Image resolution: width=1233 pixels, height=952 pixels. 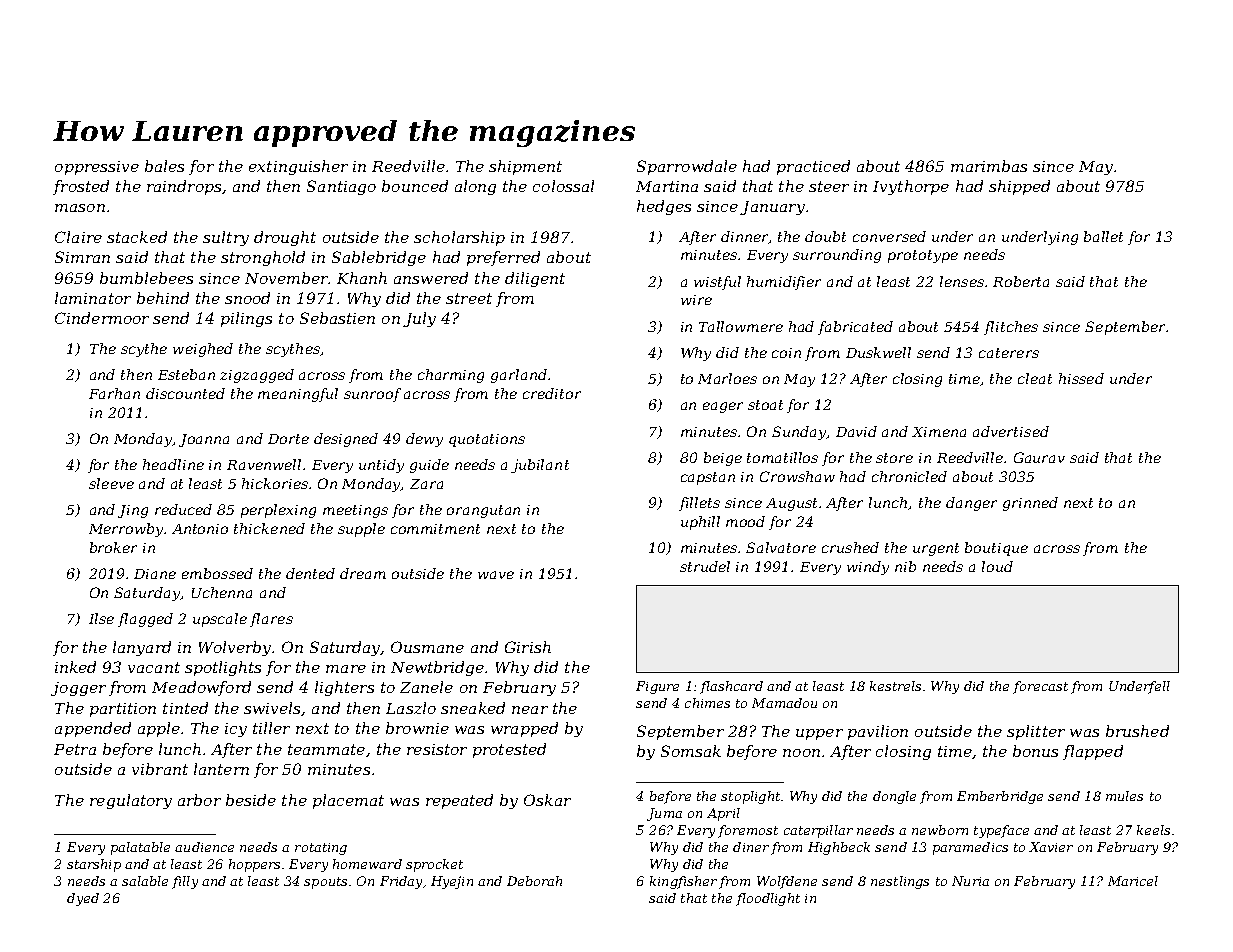 I want to click on doubt, so click(x=825, y=236).
